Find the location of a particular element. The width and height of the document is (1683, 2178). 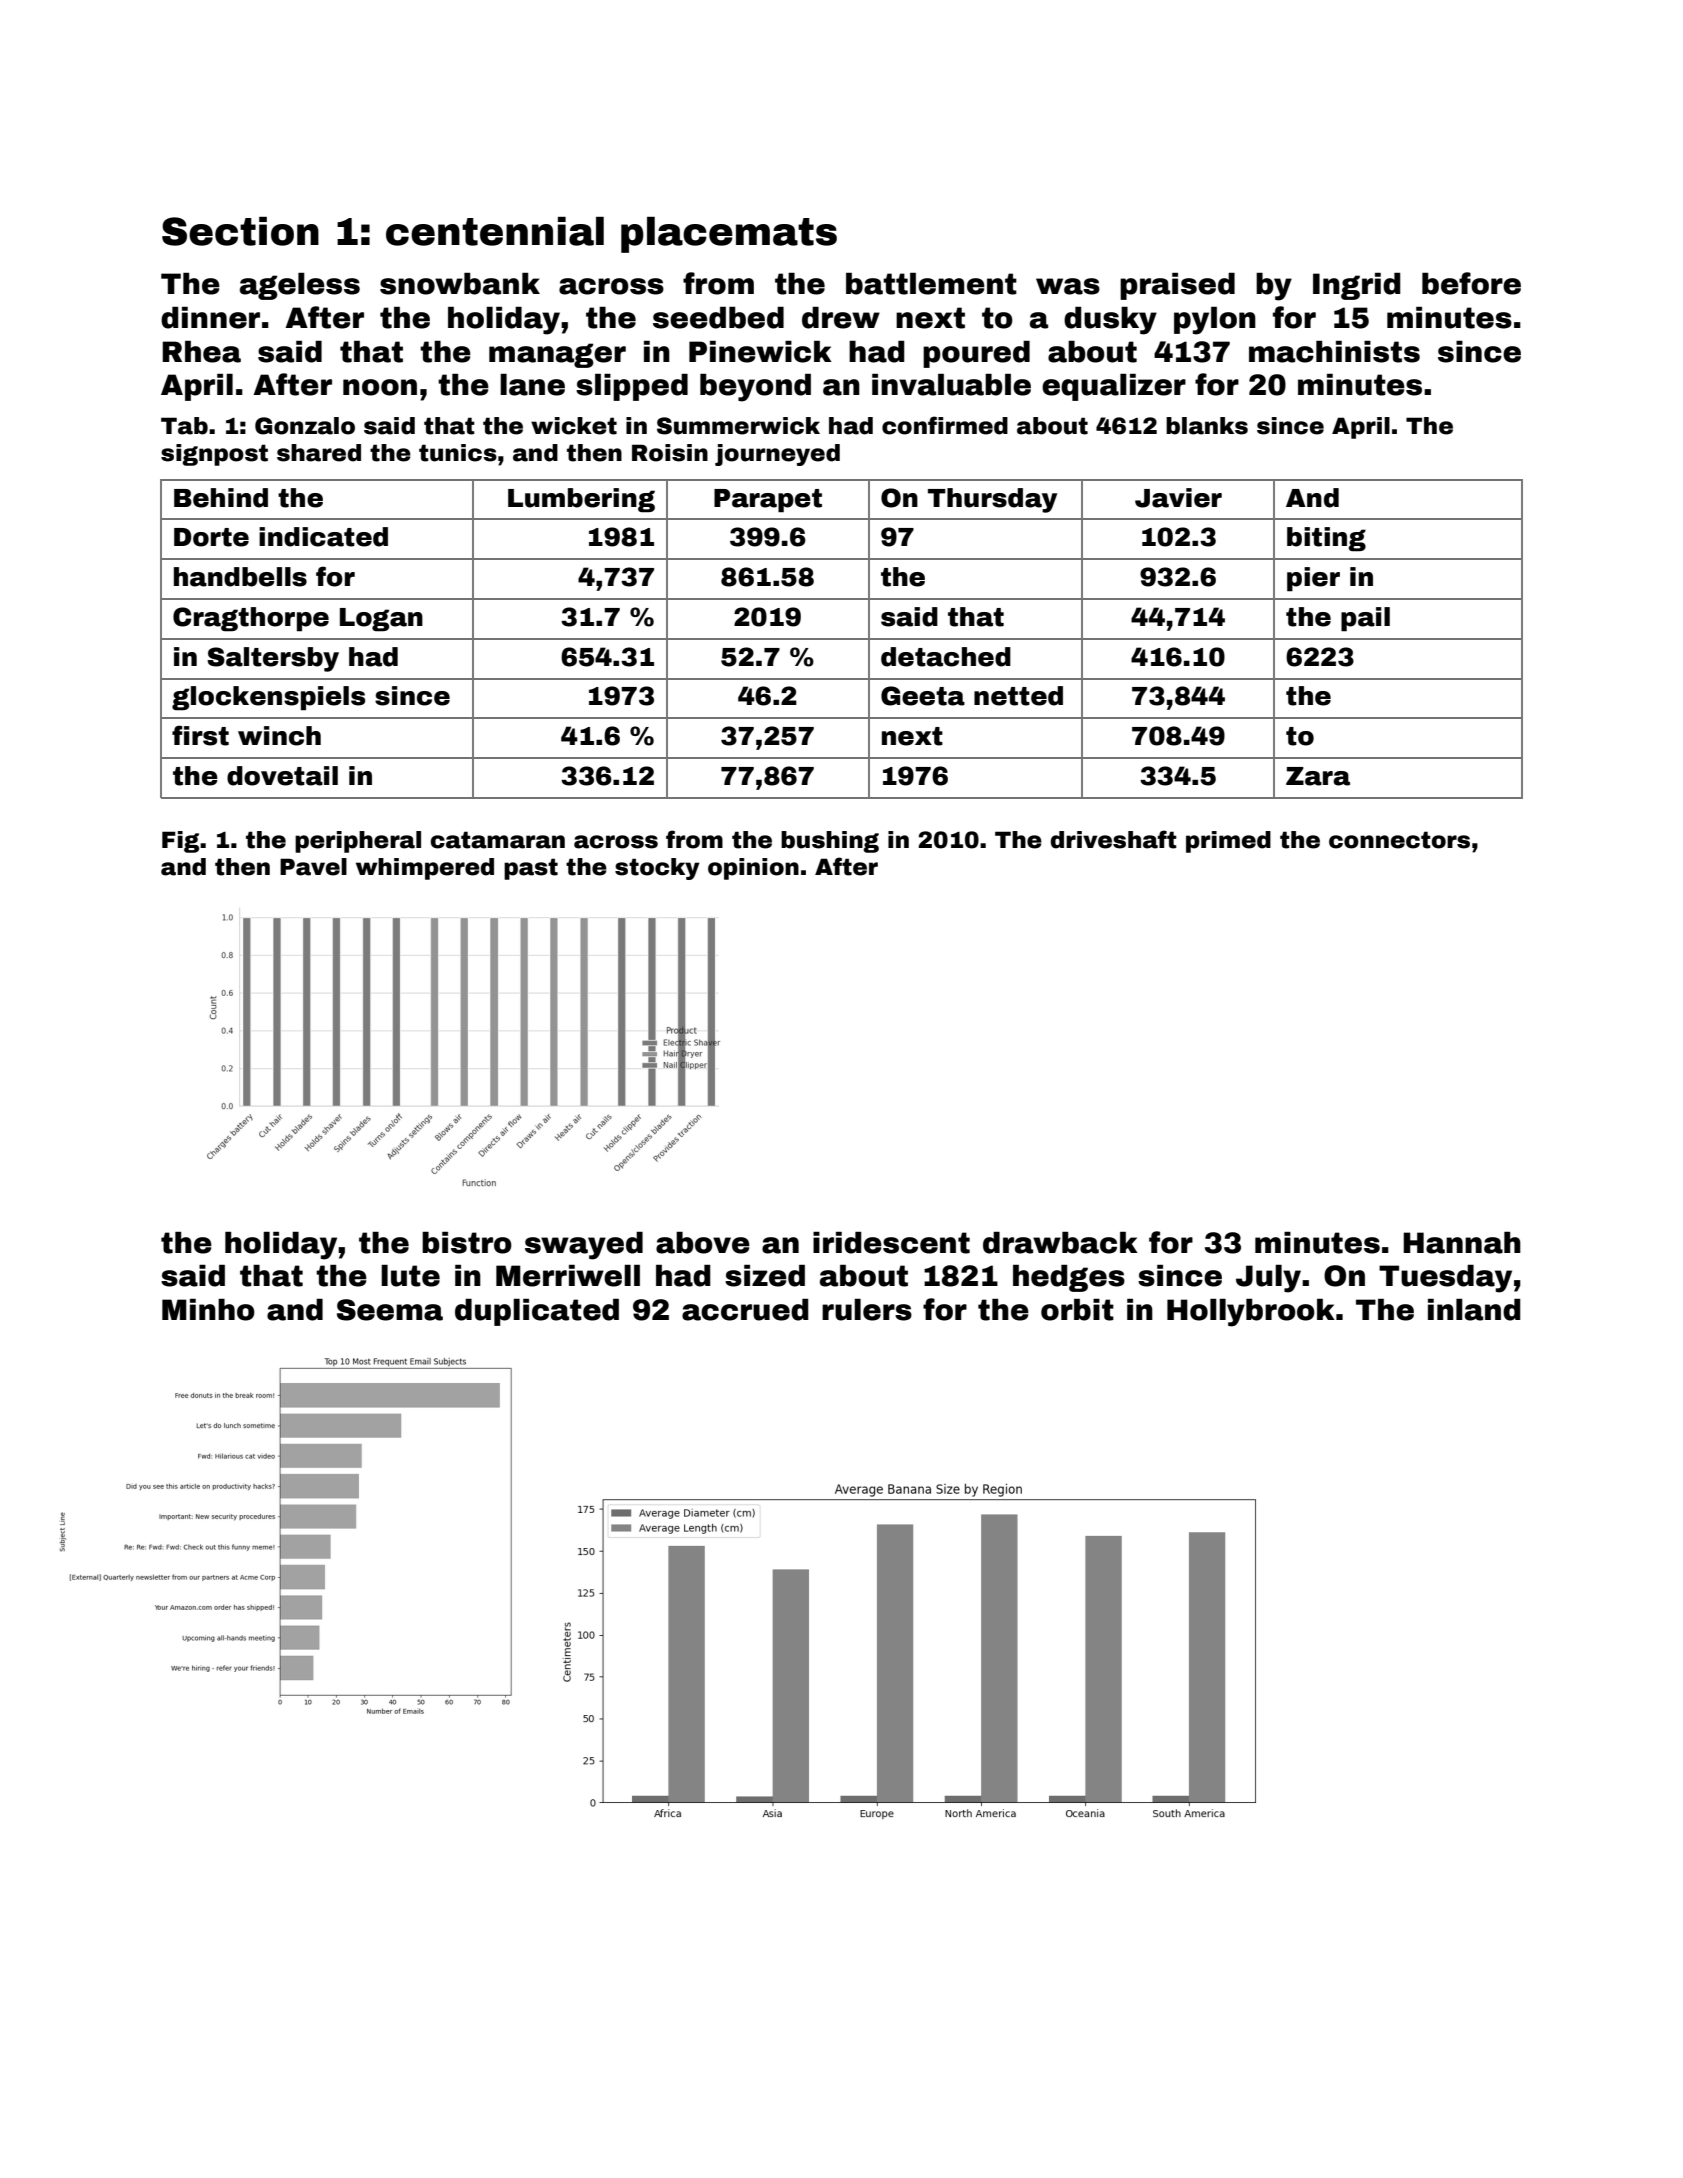

bistro is located at coordinates (467, 1243).
